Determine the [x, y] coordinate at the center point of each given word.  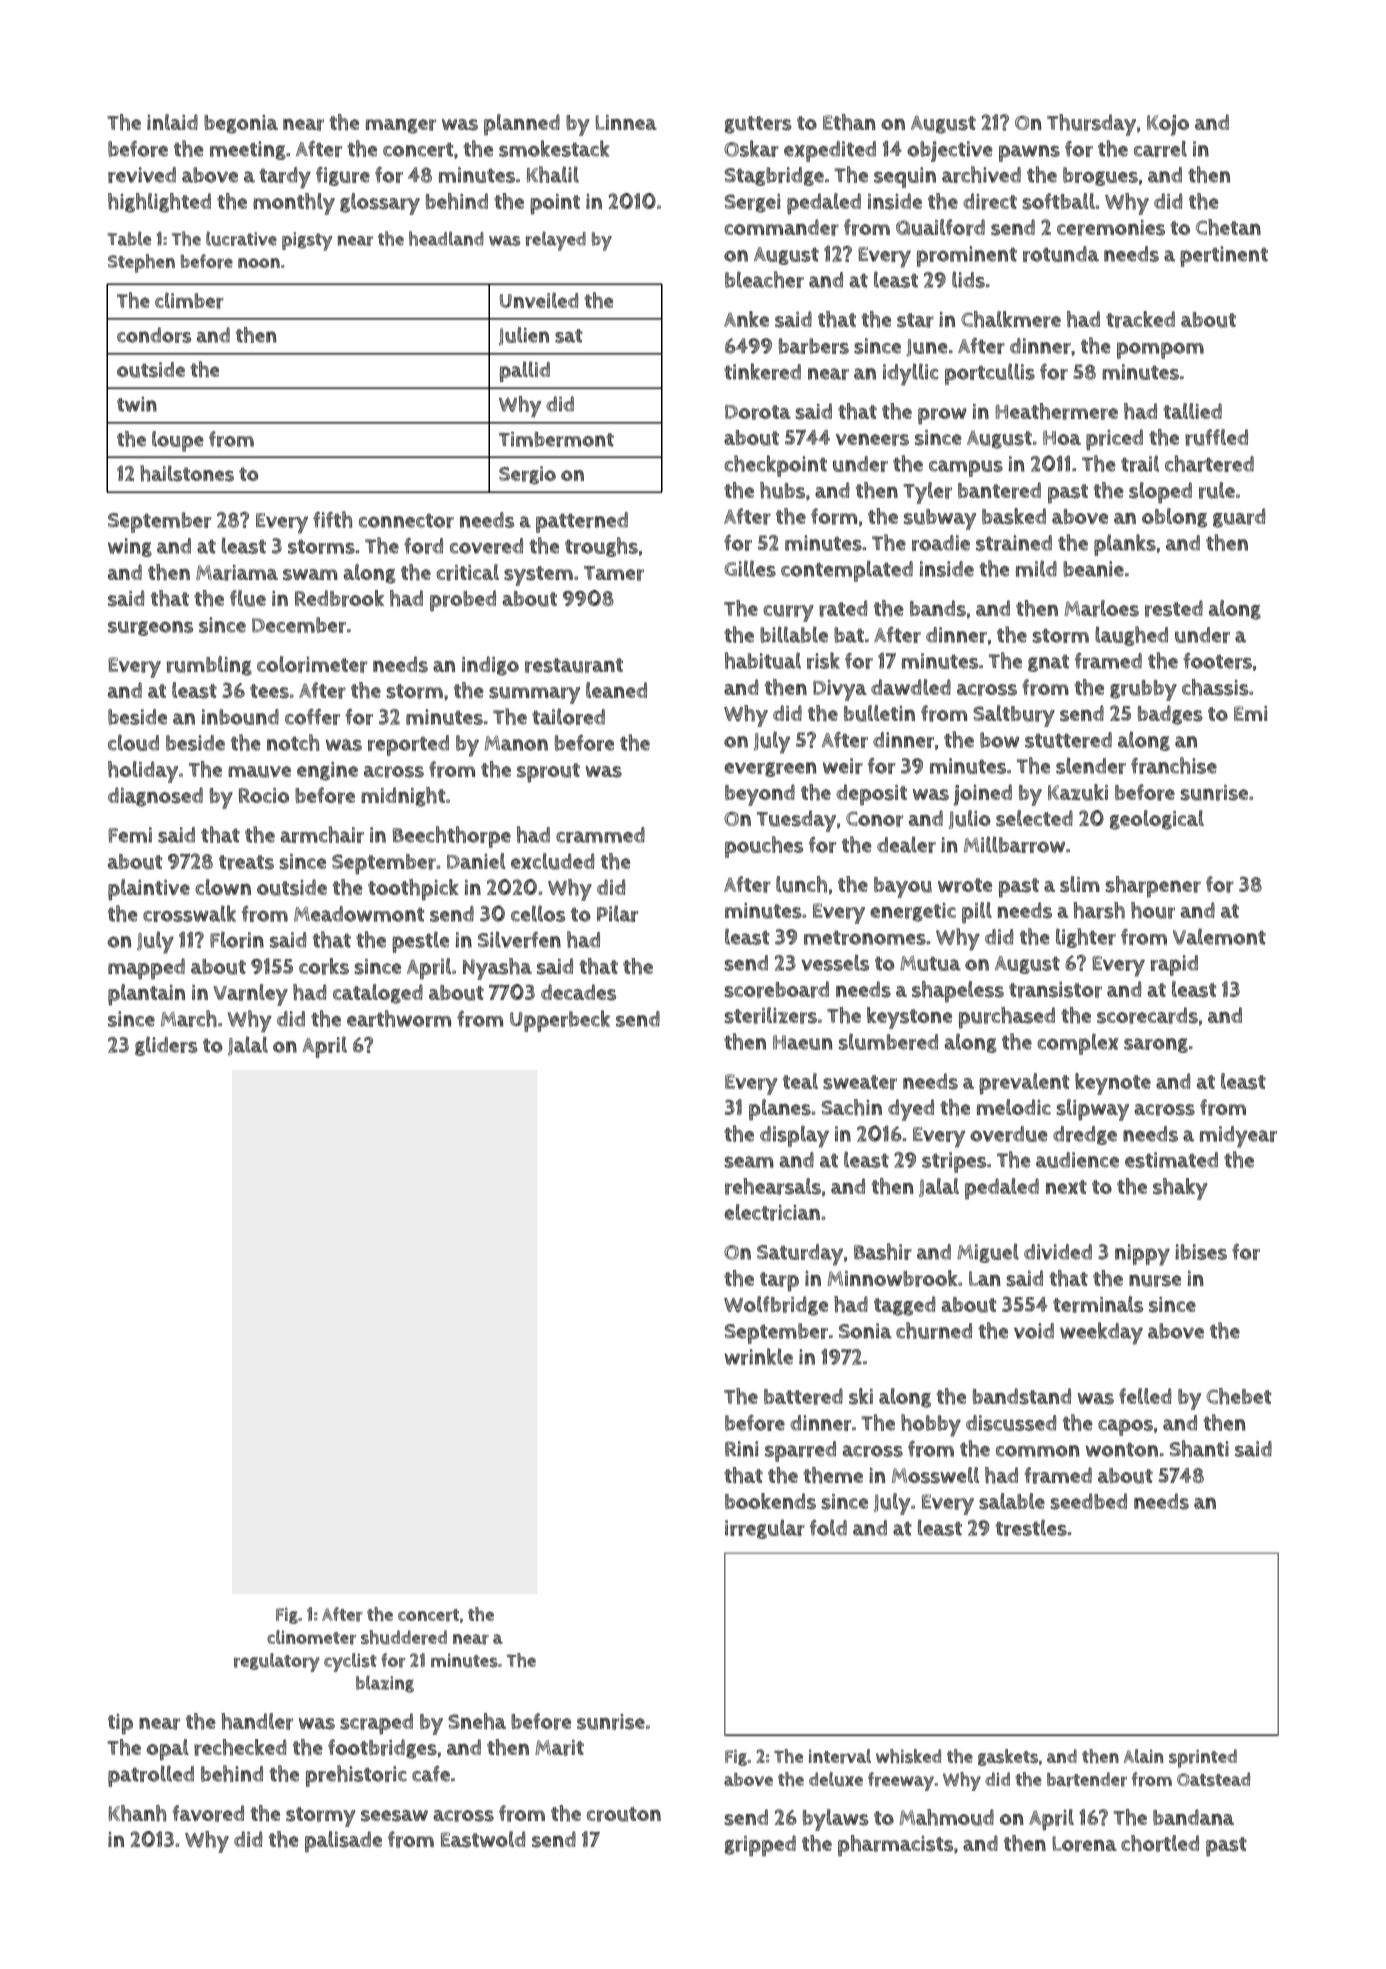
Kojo [1168, 125]
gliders [166, 1046]
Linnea [626, 122]
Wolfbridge [776, 1306]
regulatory [277, 1662]
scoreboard [776, 989]
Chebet [1238, 1396]
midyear [1238, 1137]
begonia [241, 124]
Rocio [264, 795]
